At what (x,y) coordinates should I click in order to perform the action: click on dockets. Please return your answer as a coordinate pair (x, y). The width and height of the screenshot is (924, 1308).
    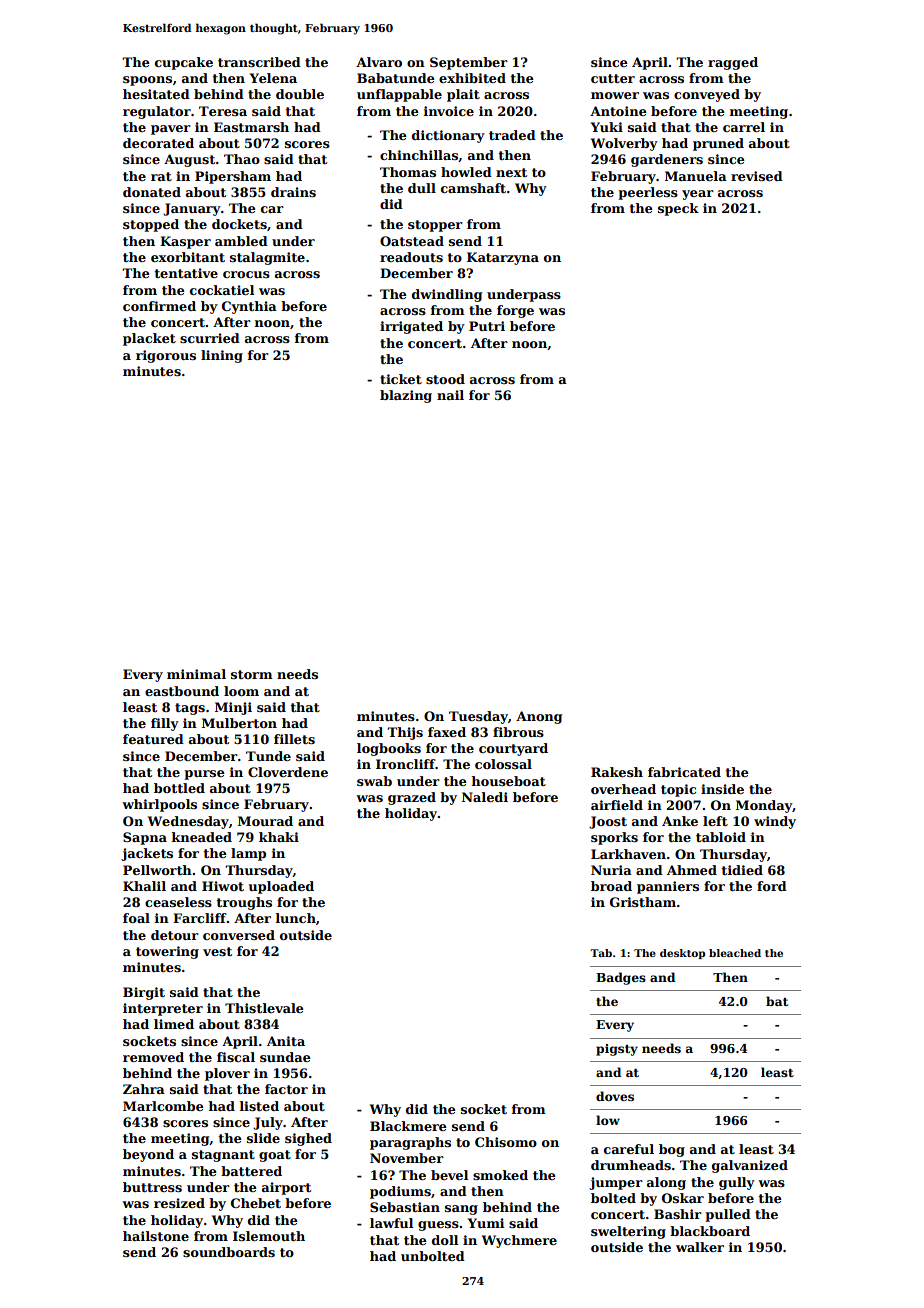
    Looking at the image, I should click on (239, 224).
